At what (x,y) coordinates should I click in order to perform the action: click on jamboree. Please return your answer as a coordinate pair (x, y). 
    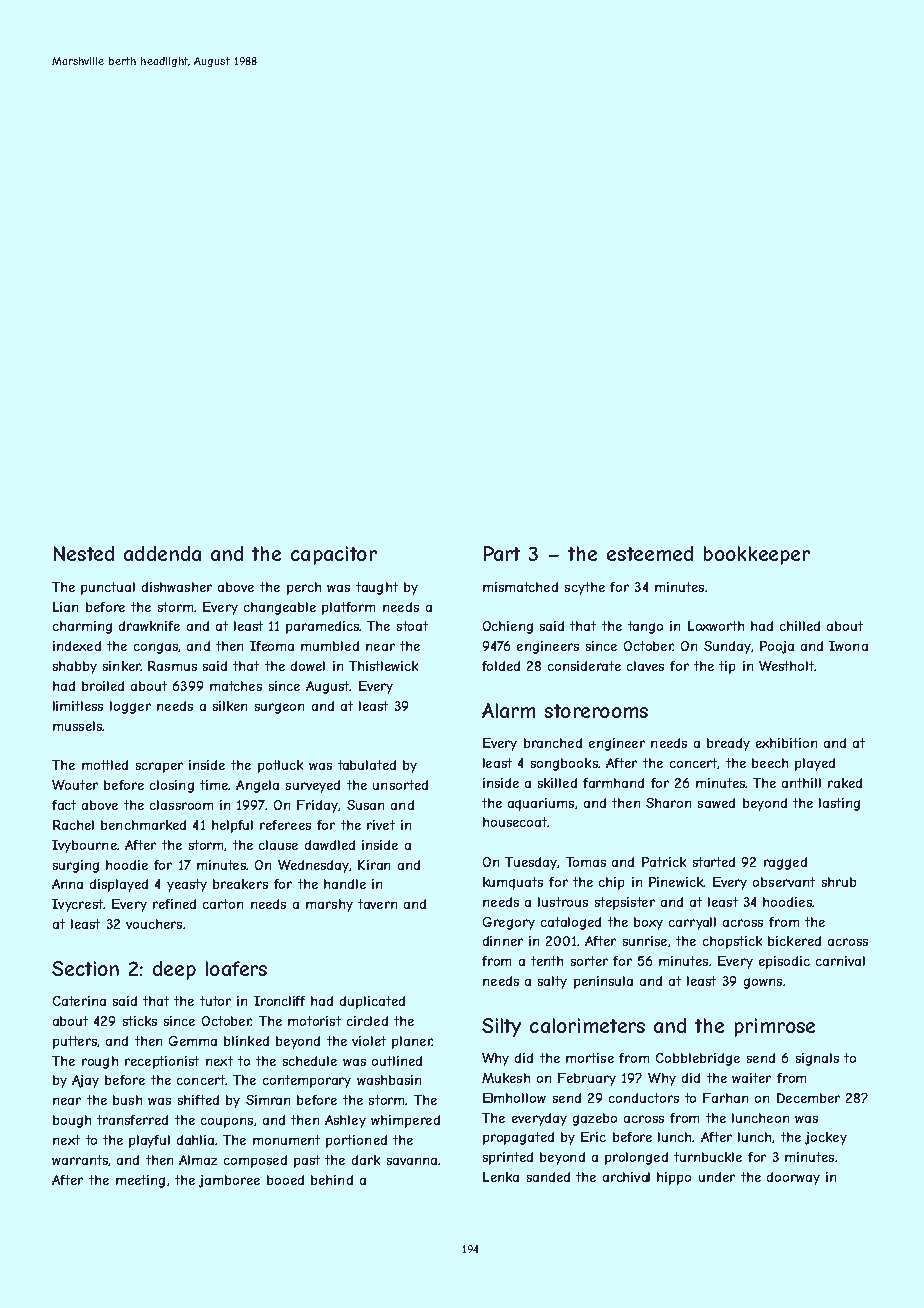
    Looking at the image, I should click on (229, 1181).
